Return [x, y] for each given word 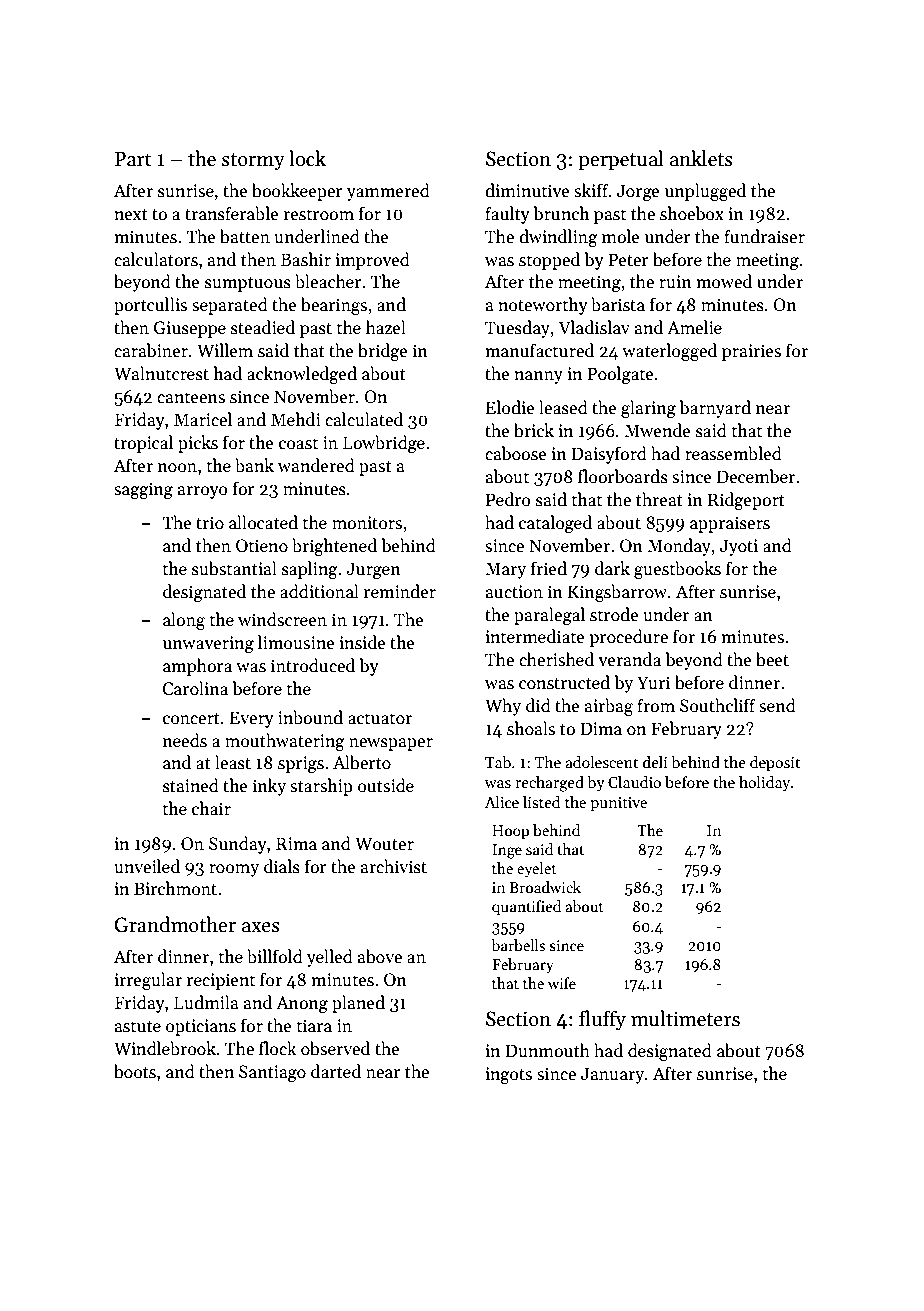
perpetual [620, 160]
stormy [253, 161]
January [612, 1075]
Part [133, 159]
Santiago [272, 1073]
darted [336, 1071]
